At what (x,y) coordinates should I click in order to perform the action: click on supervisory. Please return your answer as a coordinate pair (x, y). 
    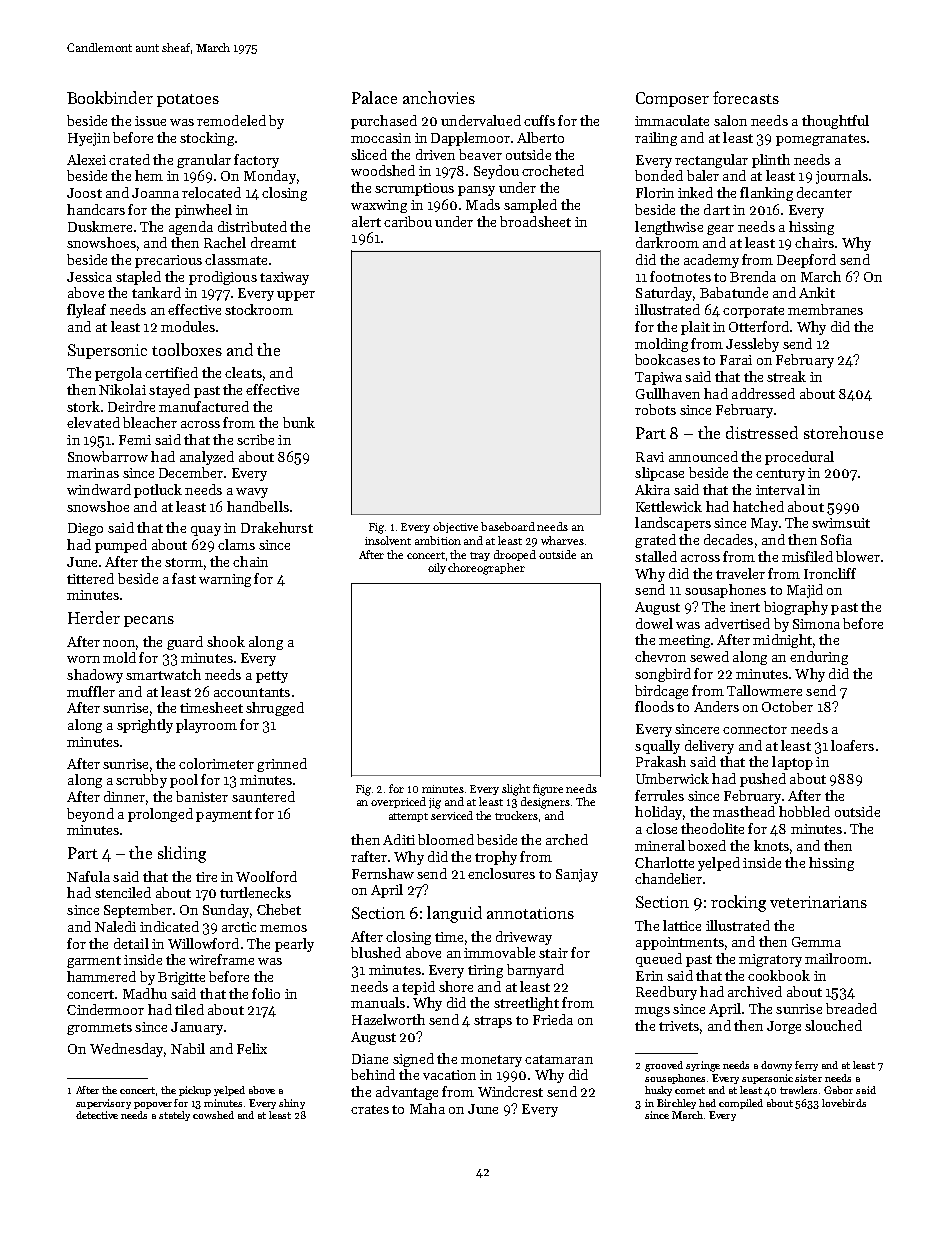
    Looking at the image, I should click on (103, 1104).
